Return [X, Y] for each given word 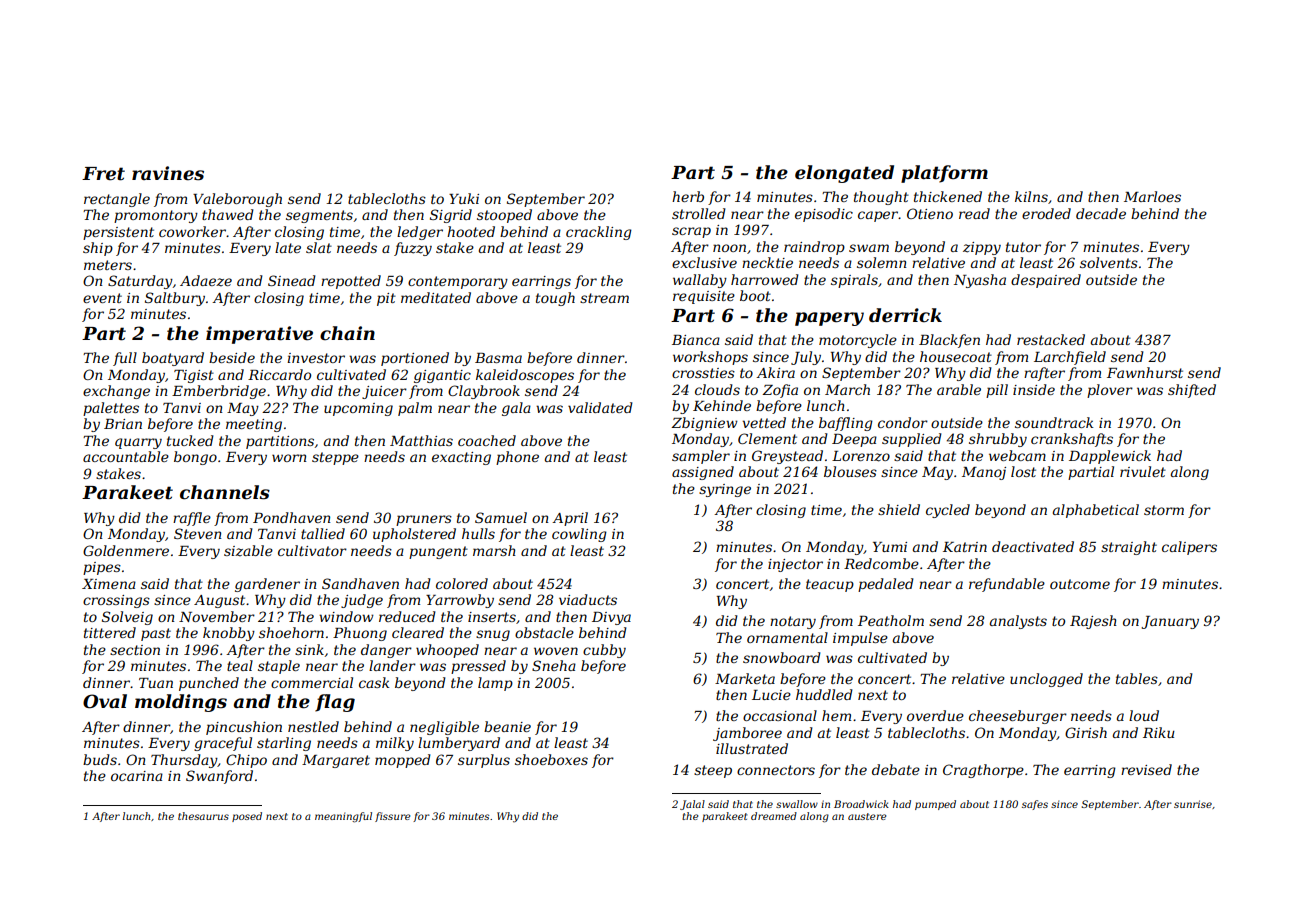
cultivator [312, 550]
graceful [223, 744]
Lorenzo [861, 456]
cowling [579, 535]
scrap [691, 232]
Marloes [1152, 196]
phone [517, 458]
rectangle [117, 200]
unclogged [1046, 680]
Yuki [464, 198]
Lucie [771, 695]
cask [374, 682]
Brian [123, 424]
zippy [982, 248]
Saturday [140, 282]
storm [1164, 510]
